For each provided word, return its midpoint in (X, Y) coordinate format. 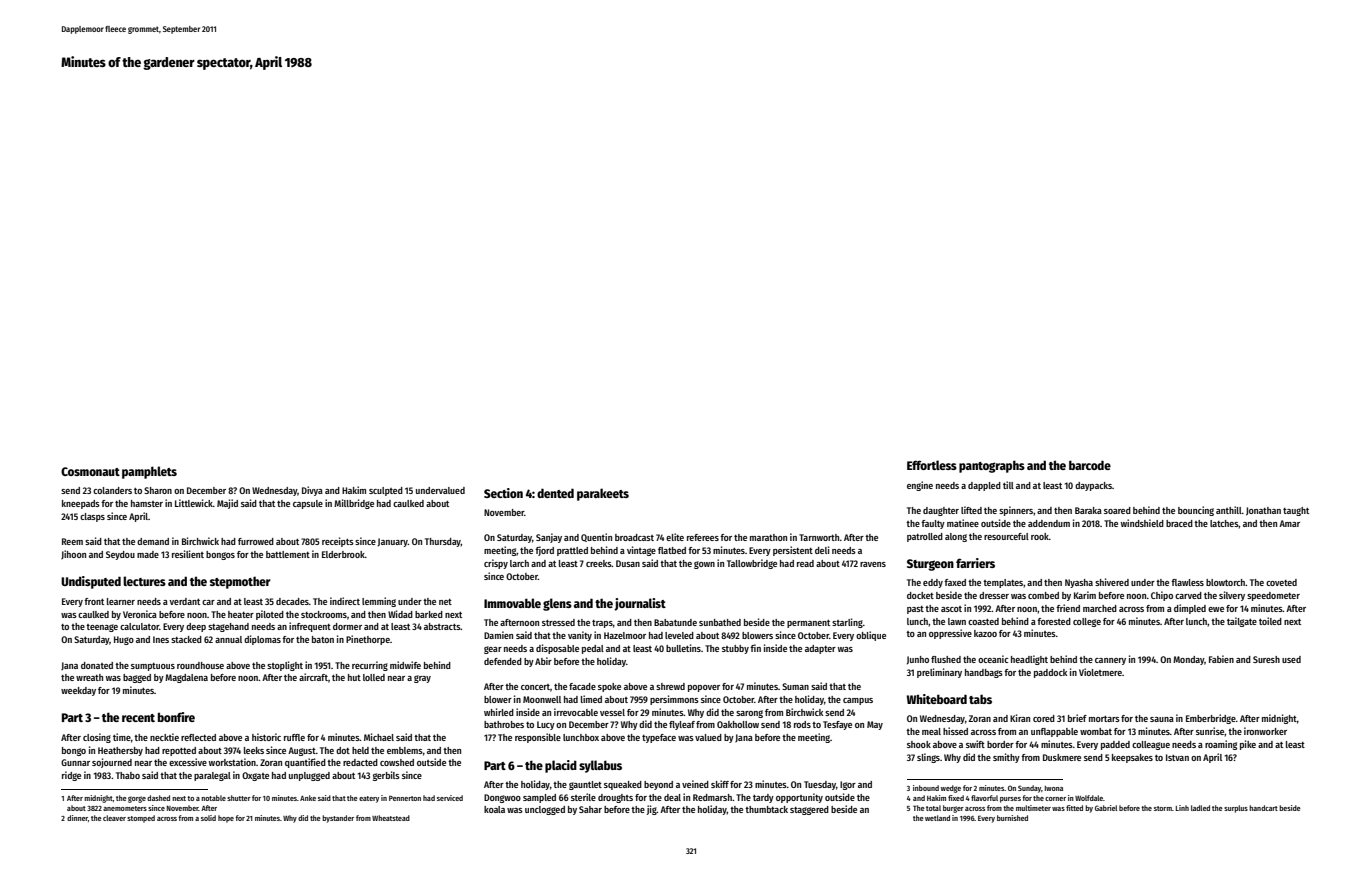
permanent (808, 624)
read (805, 563)
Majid (227, 504)
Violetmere (1100, 672)
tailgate (1242, 622)
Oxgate (255, 776)
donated (97, 665)
